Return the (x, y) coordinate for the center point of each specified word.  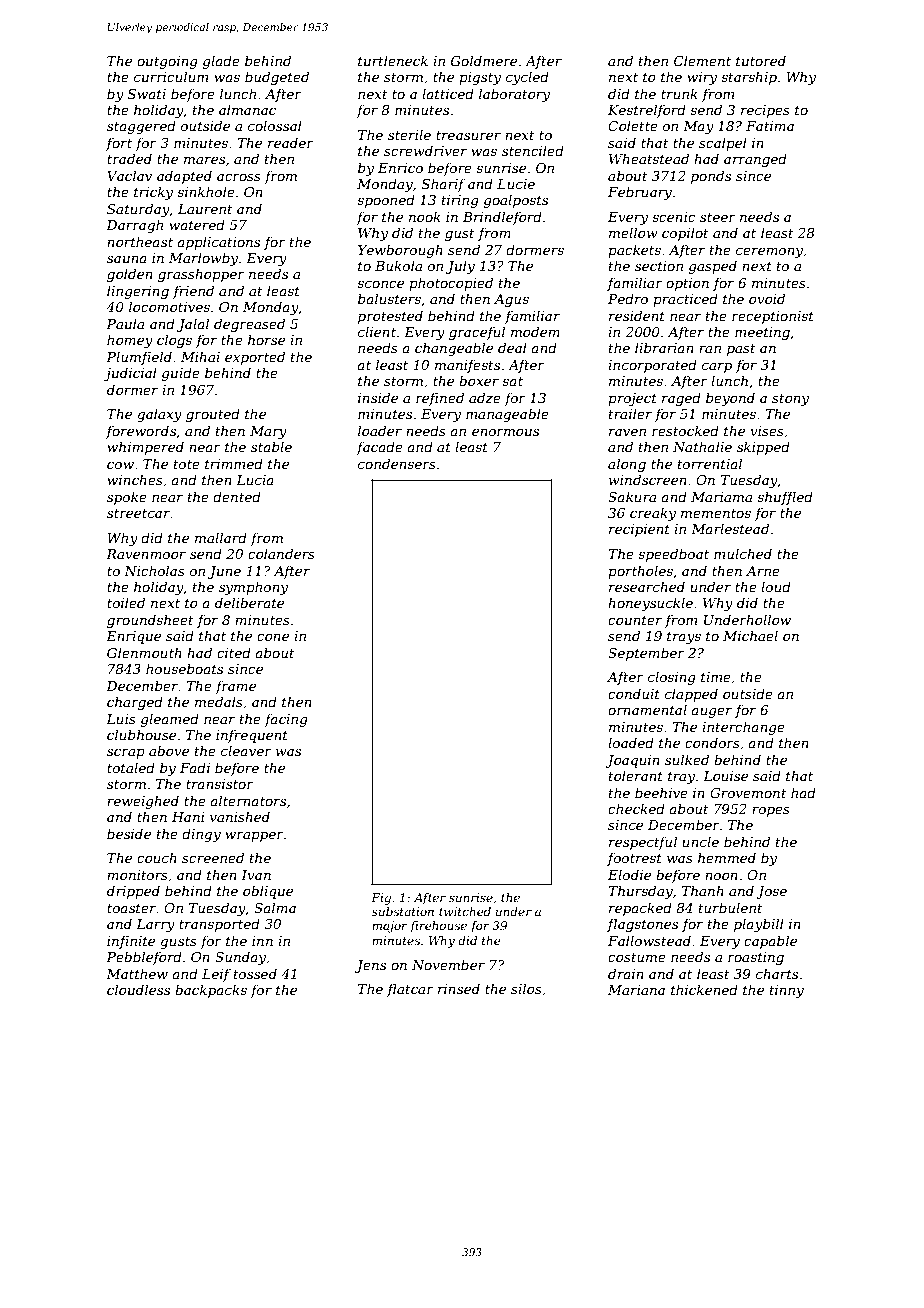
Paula (125, 323)
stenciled (533, 150)
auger (711, 712)
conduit (634, 693)
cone (273, 637)
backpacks (211, 991)
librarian (664, 347)
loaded (631, 742)
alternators (248, 800)
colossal (275, 125)
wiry (702, 78)
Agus (511, 300)
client (377, 331)
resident (637, 315)
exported (255, 358)
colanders (281, 553)
